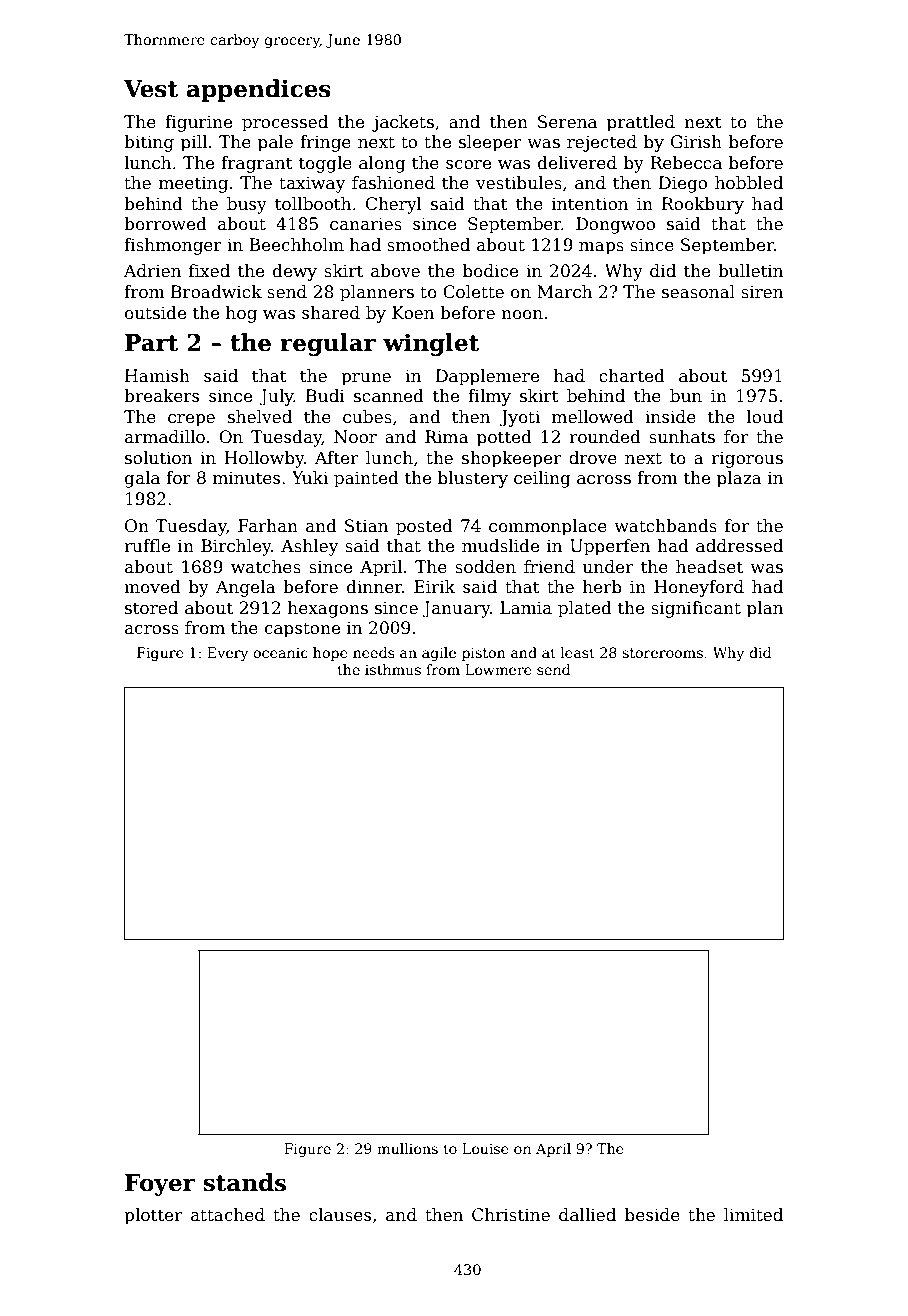 This page has width=908, height=1316. Describe the element at coordinates (160, 1185) in the page. I see `Foyer` at that location.
